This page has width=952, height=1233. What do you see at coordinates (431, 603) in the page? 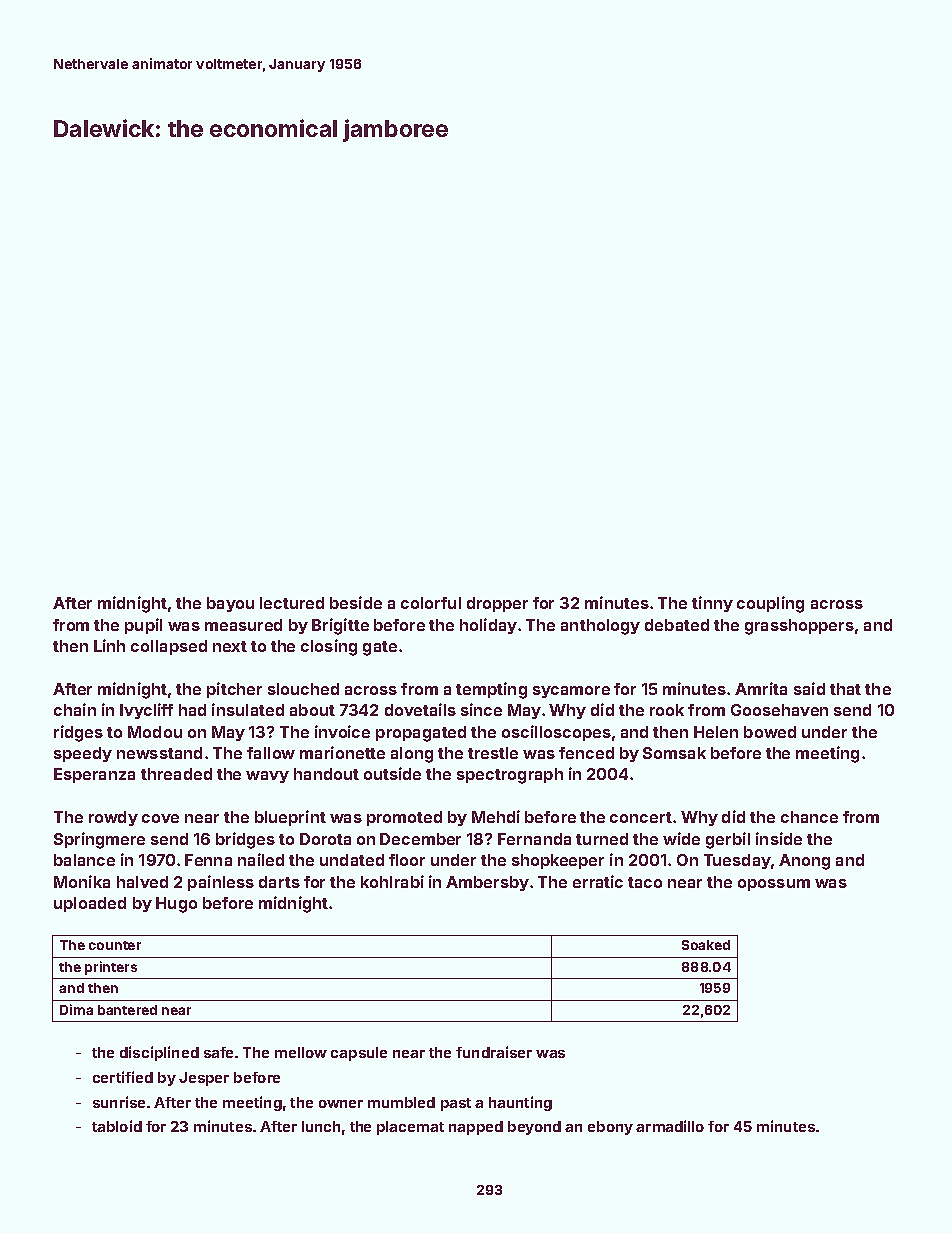
I see `colorful` at bounding box center [431, 603].
